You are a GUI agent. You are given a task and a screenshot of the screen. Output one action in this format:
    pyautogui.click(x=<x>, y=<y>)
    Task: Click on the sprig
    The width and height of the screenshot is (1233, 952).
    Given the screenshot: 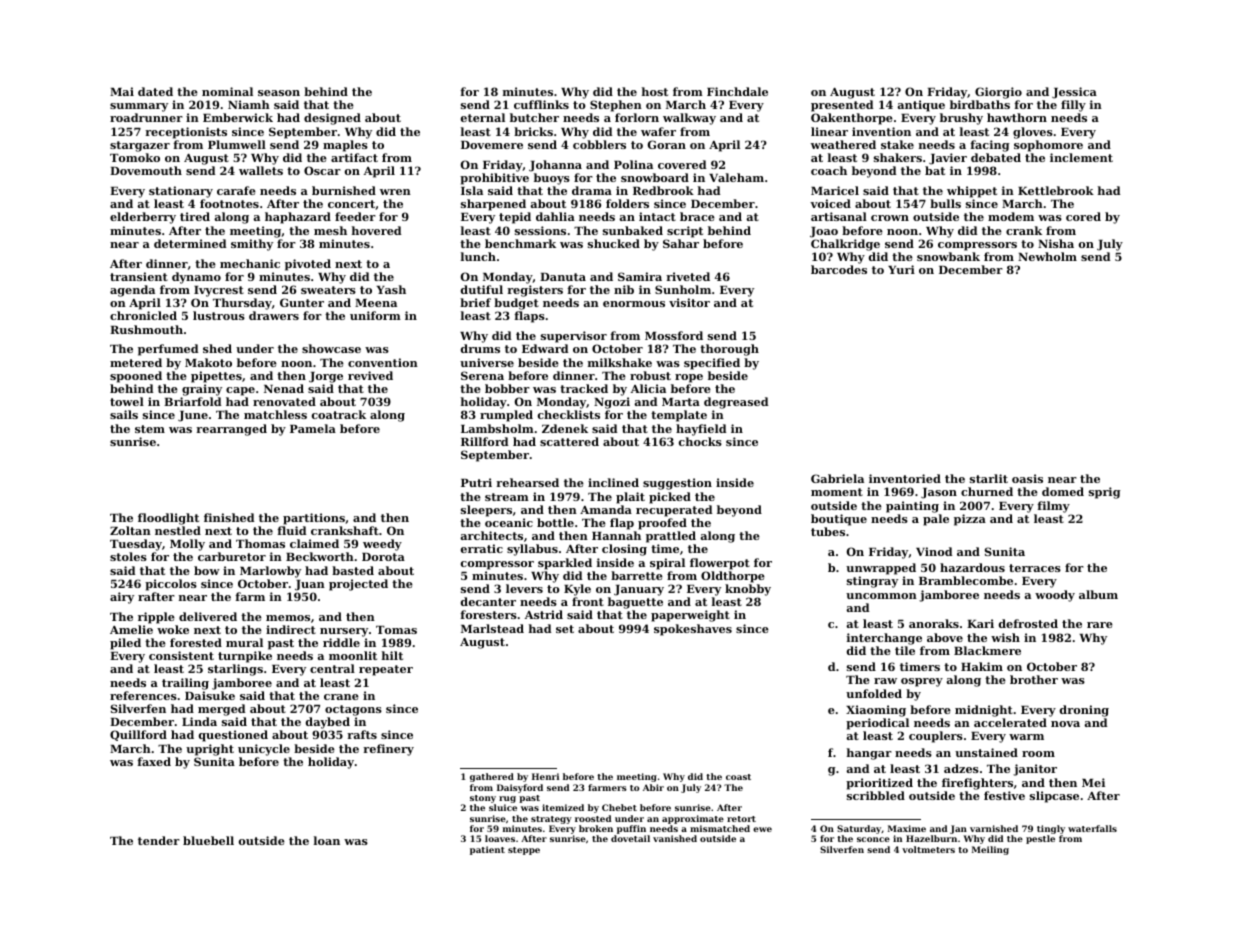 What is the action you would take?
    pyautogui.click(x=1104, y=493)
